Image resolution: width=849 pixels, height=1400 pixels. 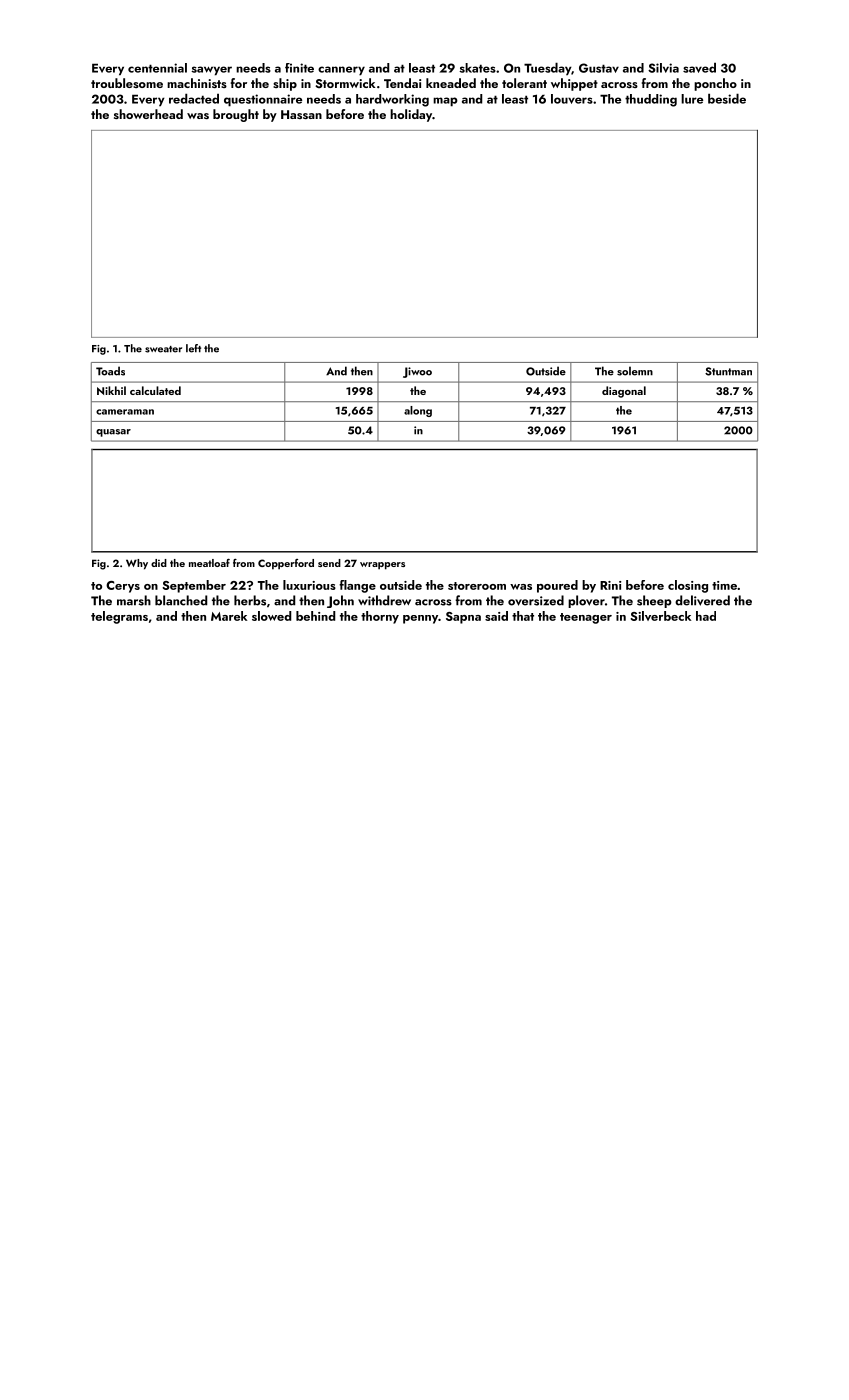 I want to click on solemn, so click(x=635, y=371).
